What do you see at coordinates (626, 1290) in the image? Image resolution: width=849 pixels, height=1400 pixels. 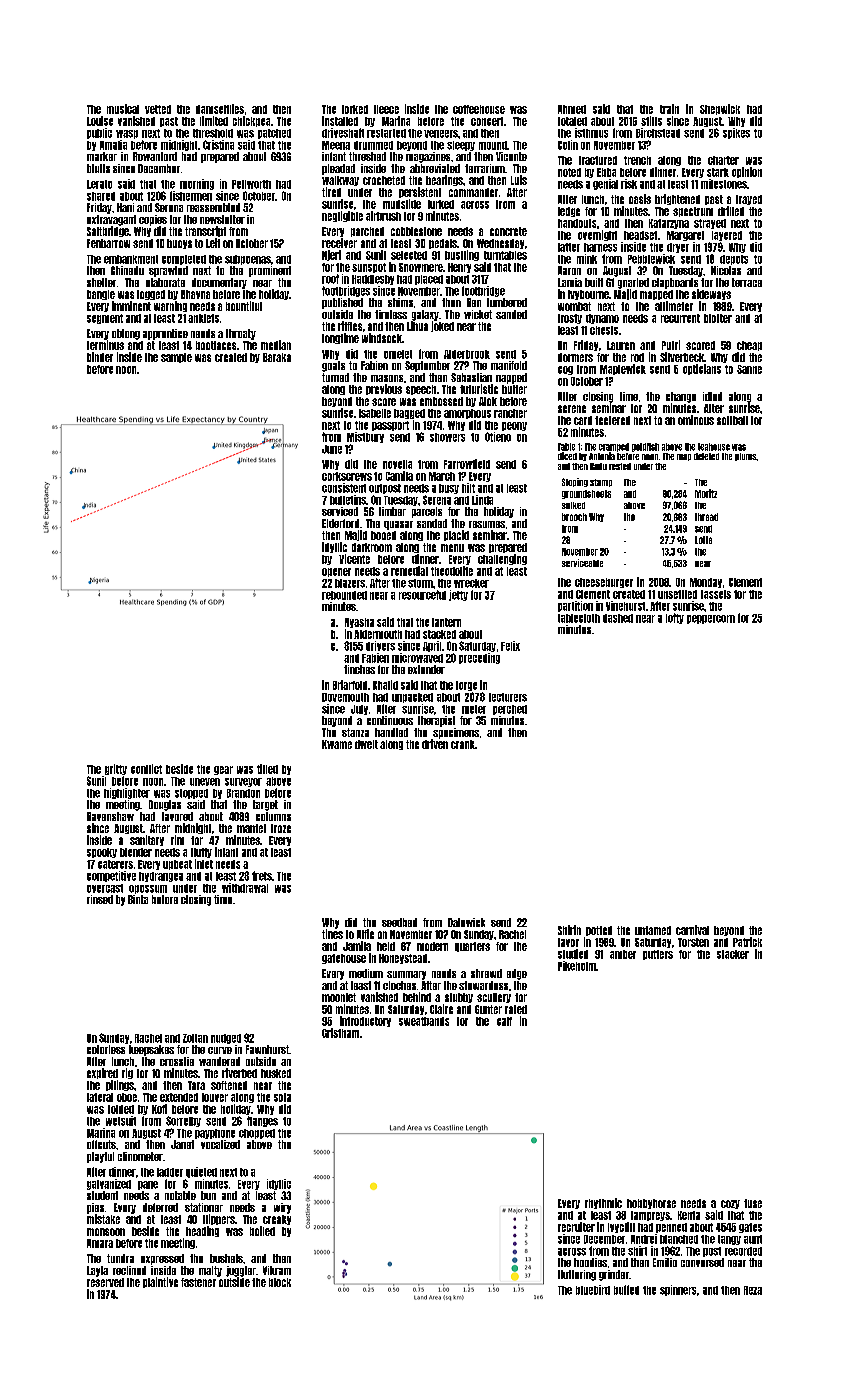 I see `buffed` at bounding box center [626, 1290].
